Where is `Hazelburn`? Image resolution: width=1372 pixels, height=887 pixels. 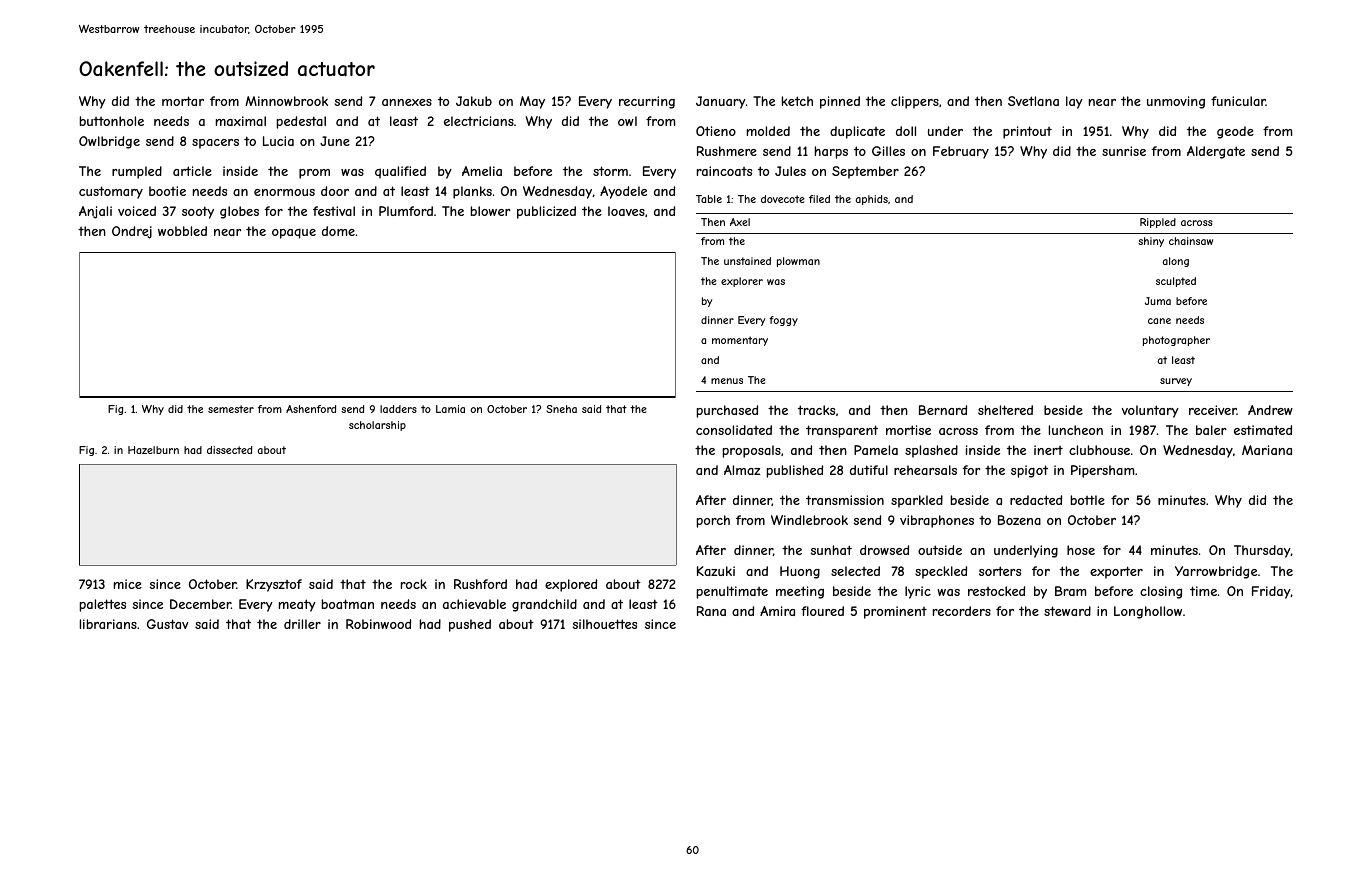 Hazelburn is located at coordinates (153, 450).
